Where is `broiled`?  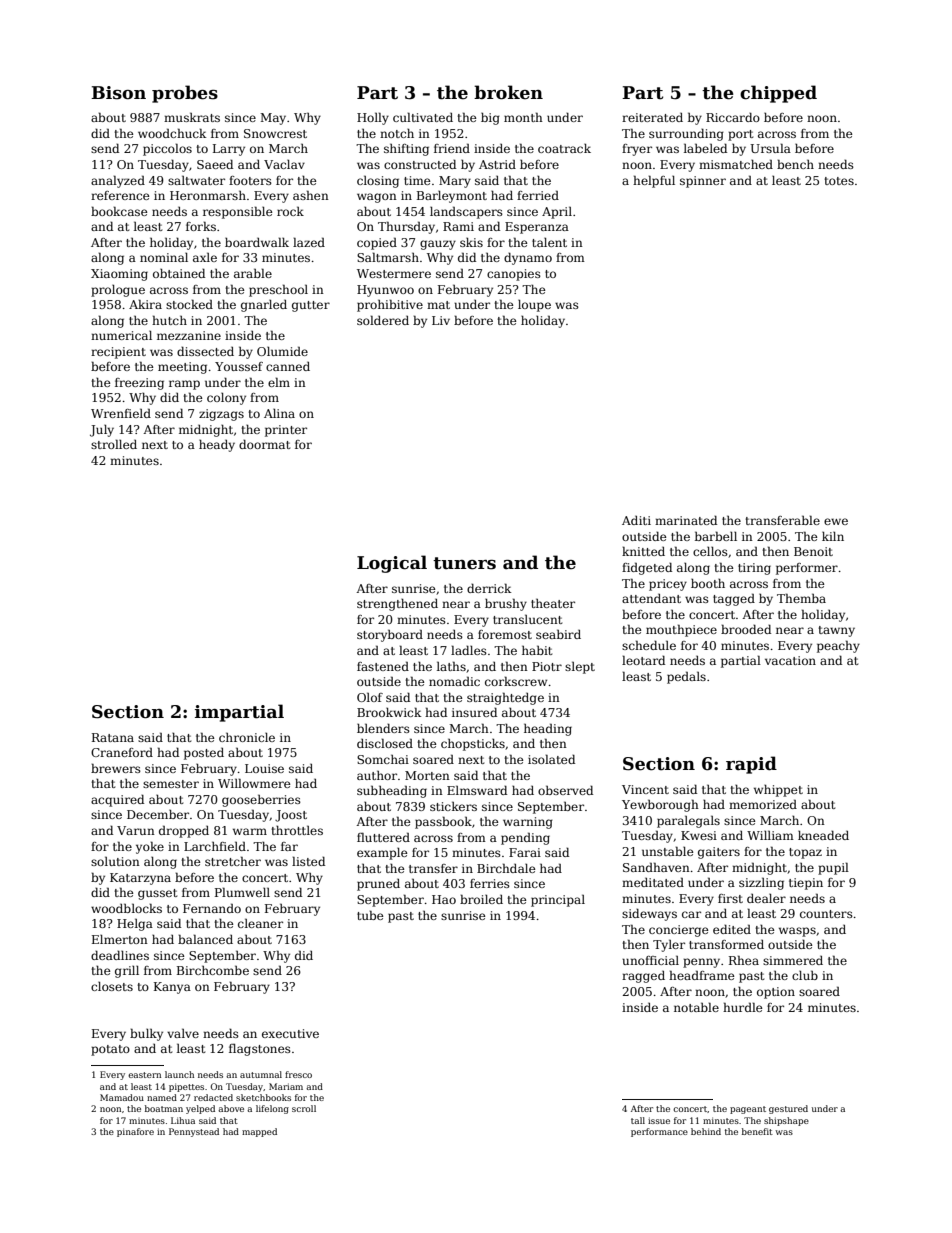 broiled is located at coordinates (481, 899).
